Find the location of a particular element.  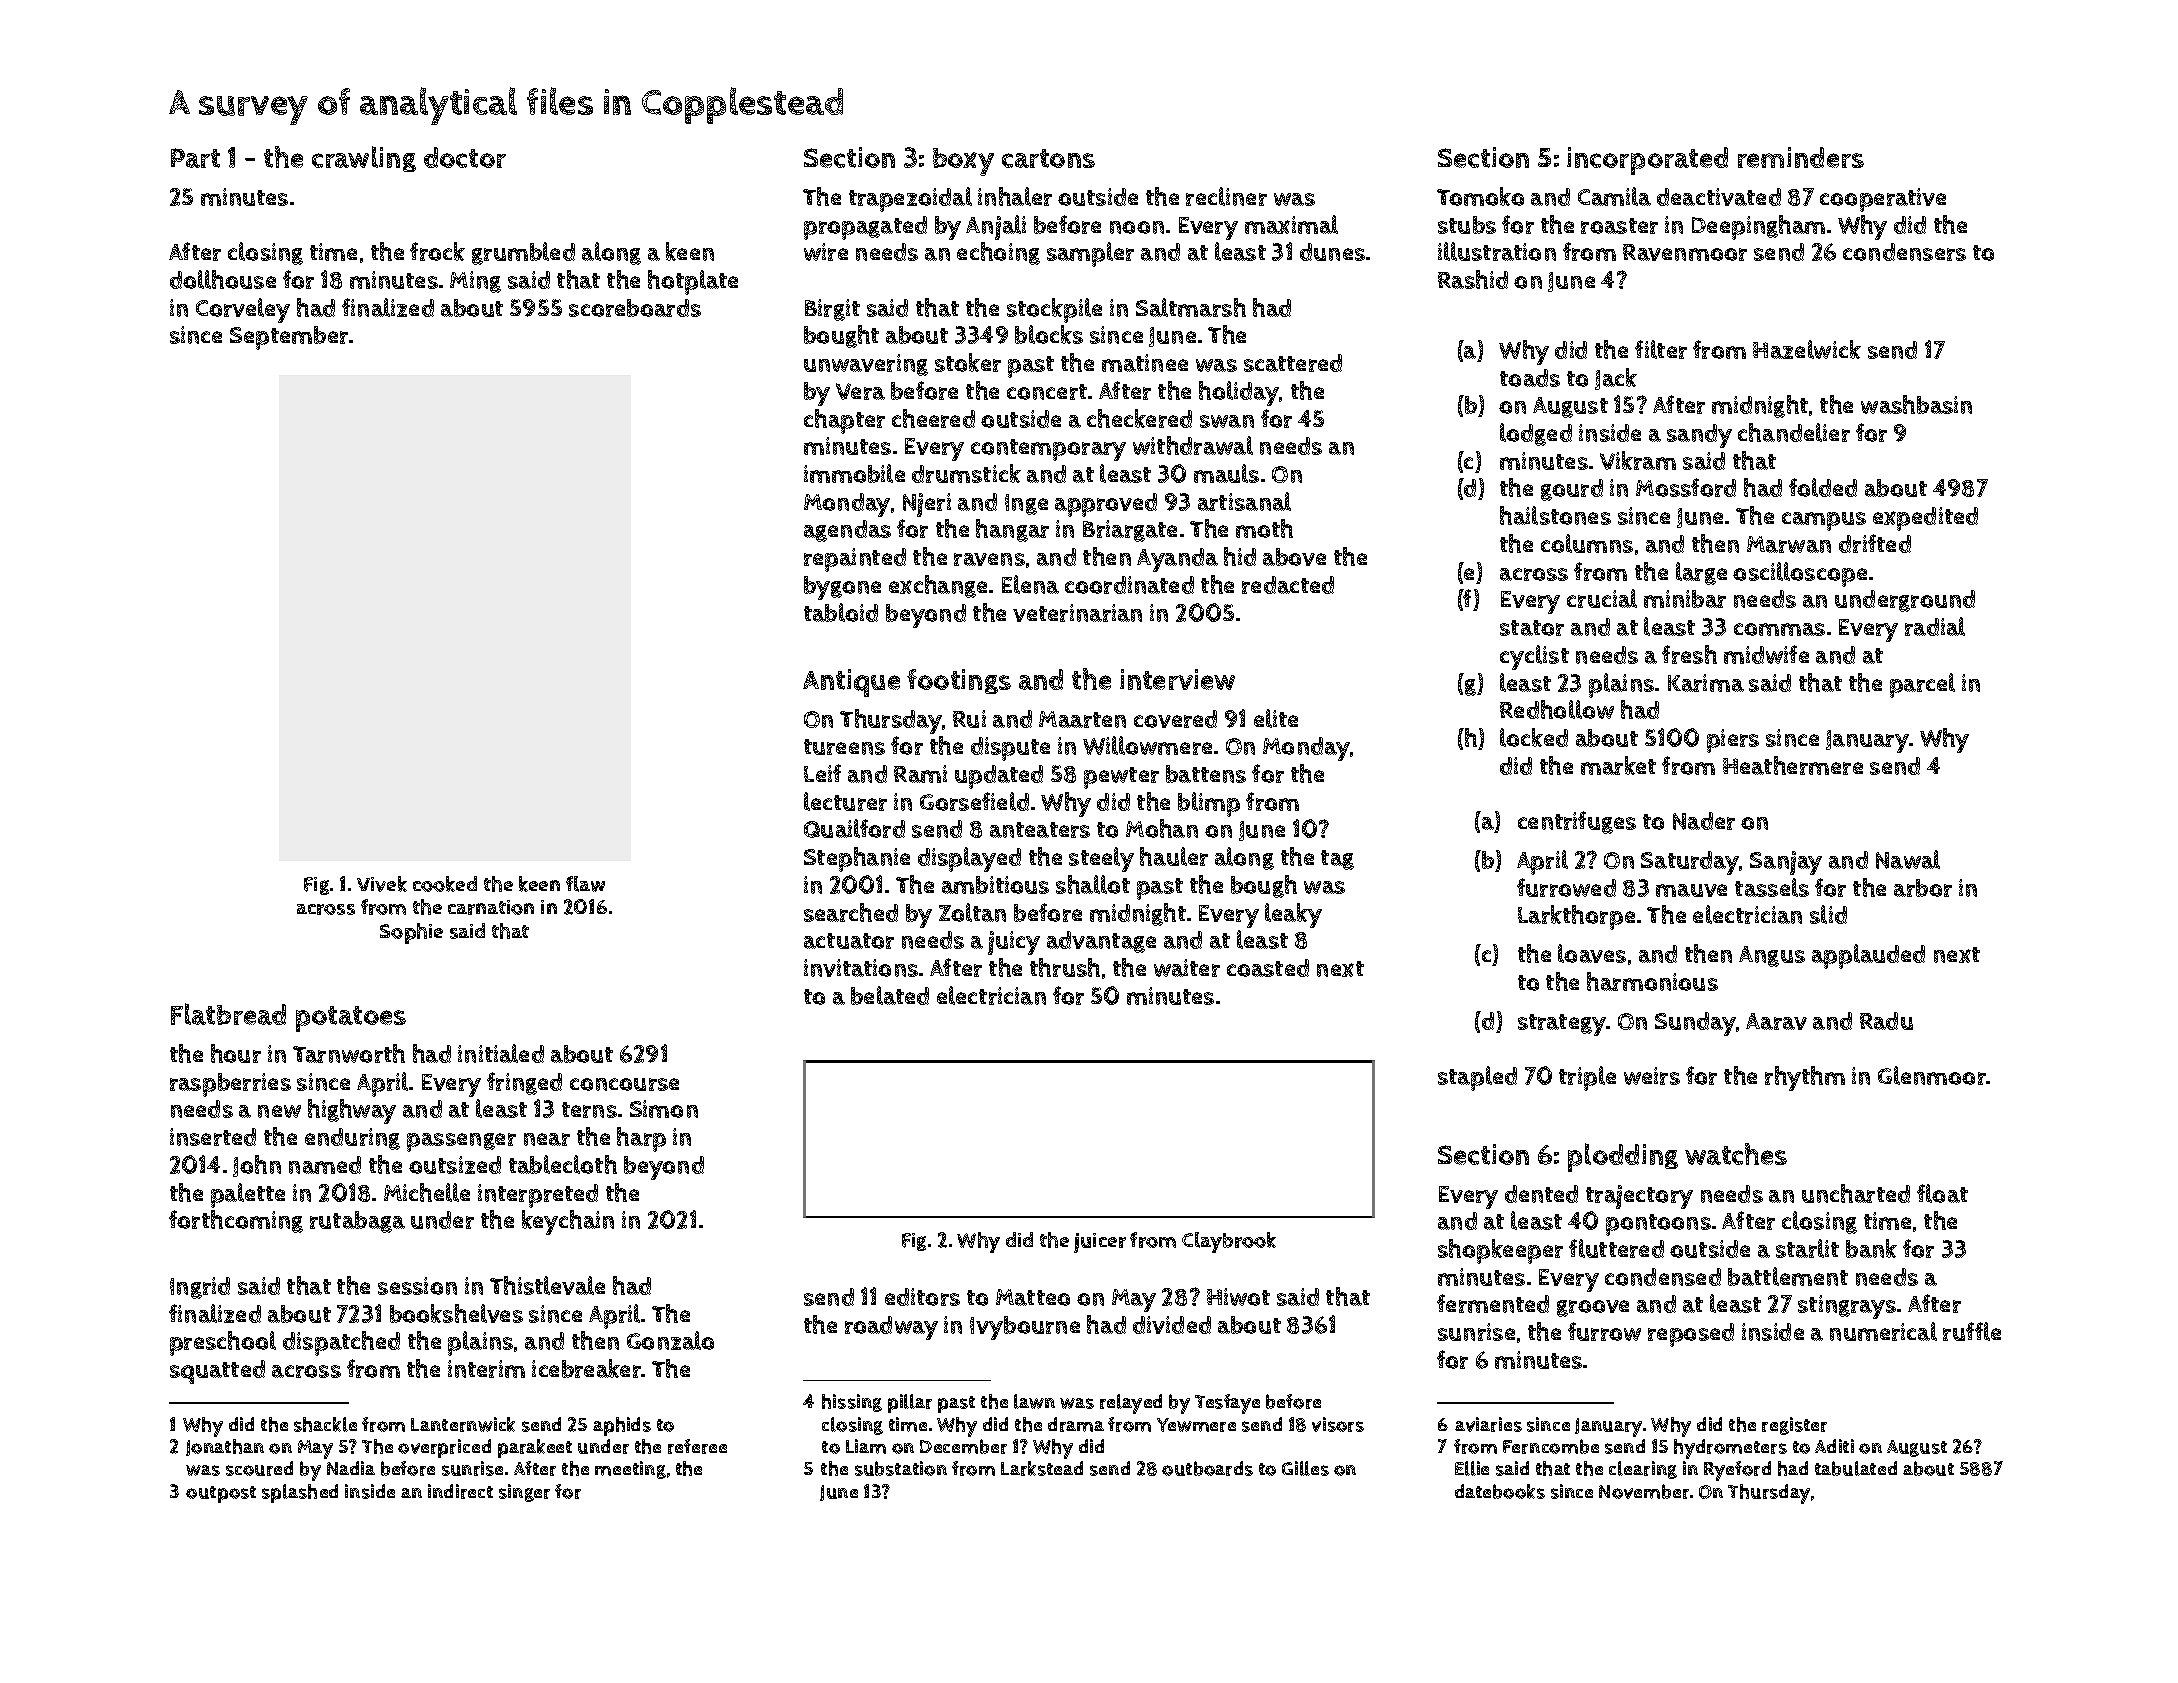

plodding is located at coordinates (1623, 1157).
